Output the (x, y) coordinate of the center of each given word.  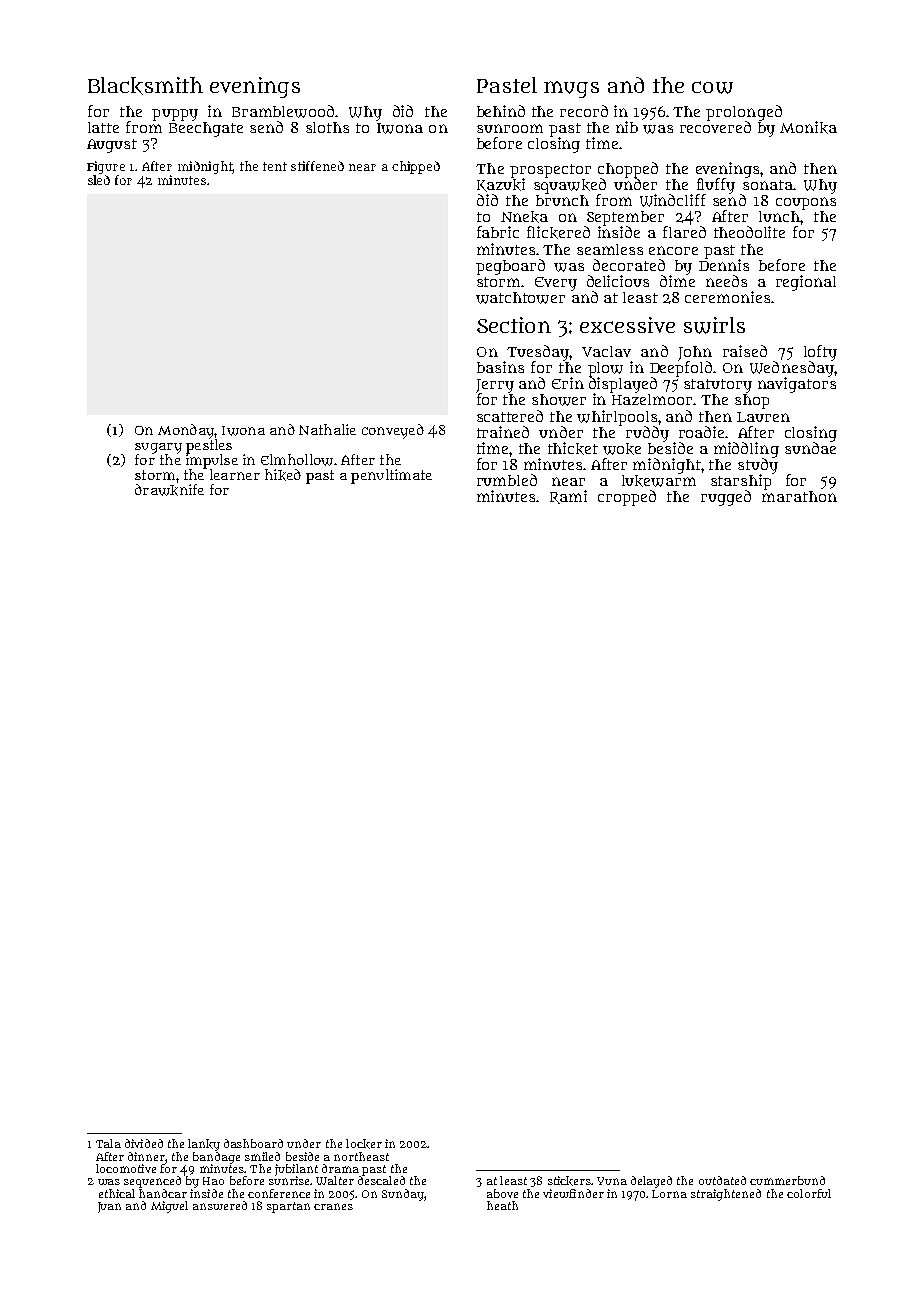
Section (514, 325)
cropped (627, 498)
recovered (715, 127)
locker (364, 1144)
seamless (610, 249)
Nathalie (327, 429)
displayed (623, 385)
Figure (106, 167)
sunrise (289, 1180)
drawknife (169, 490)
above (502, 1193)
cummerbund (787, 1180)
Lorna (669, 1194)
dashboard (253, 1143)
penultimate (391, 476)
